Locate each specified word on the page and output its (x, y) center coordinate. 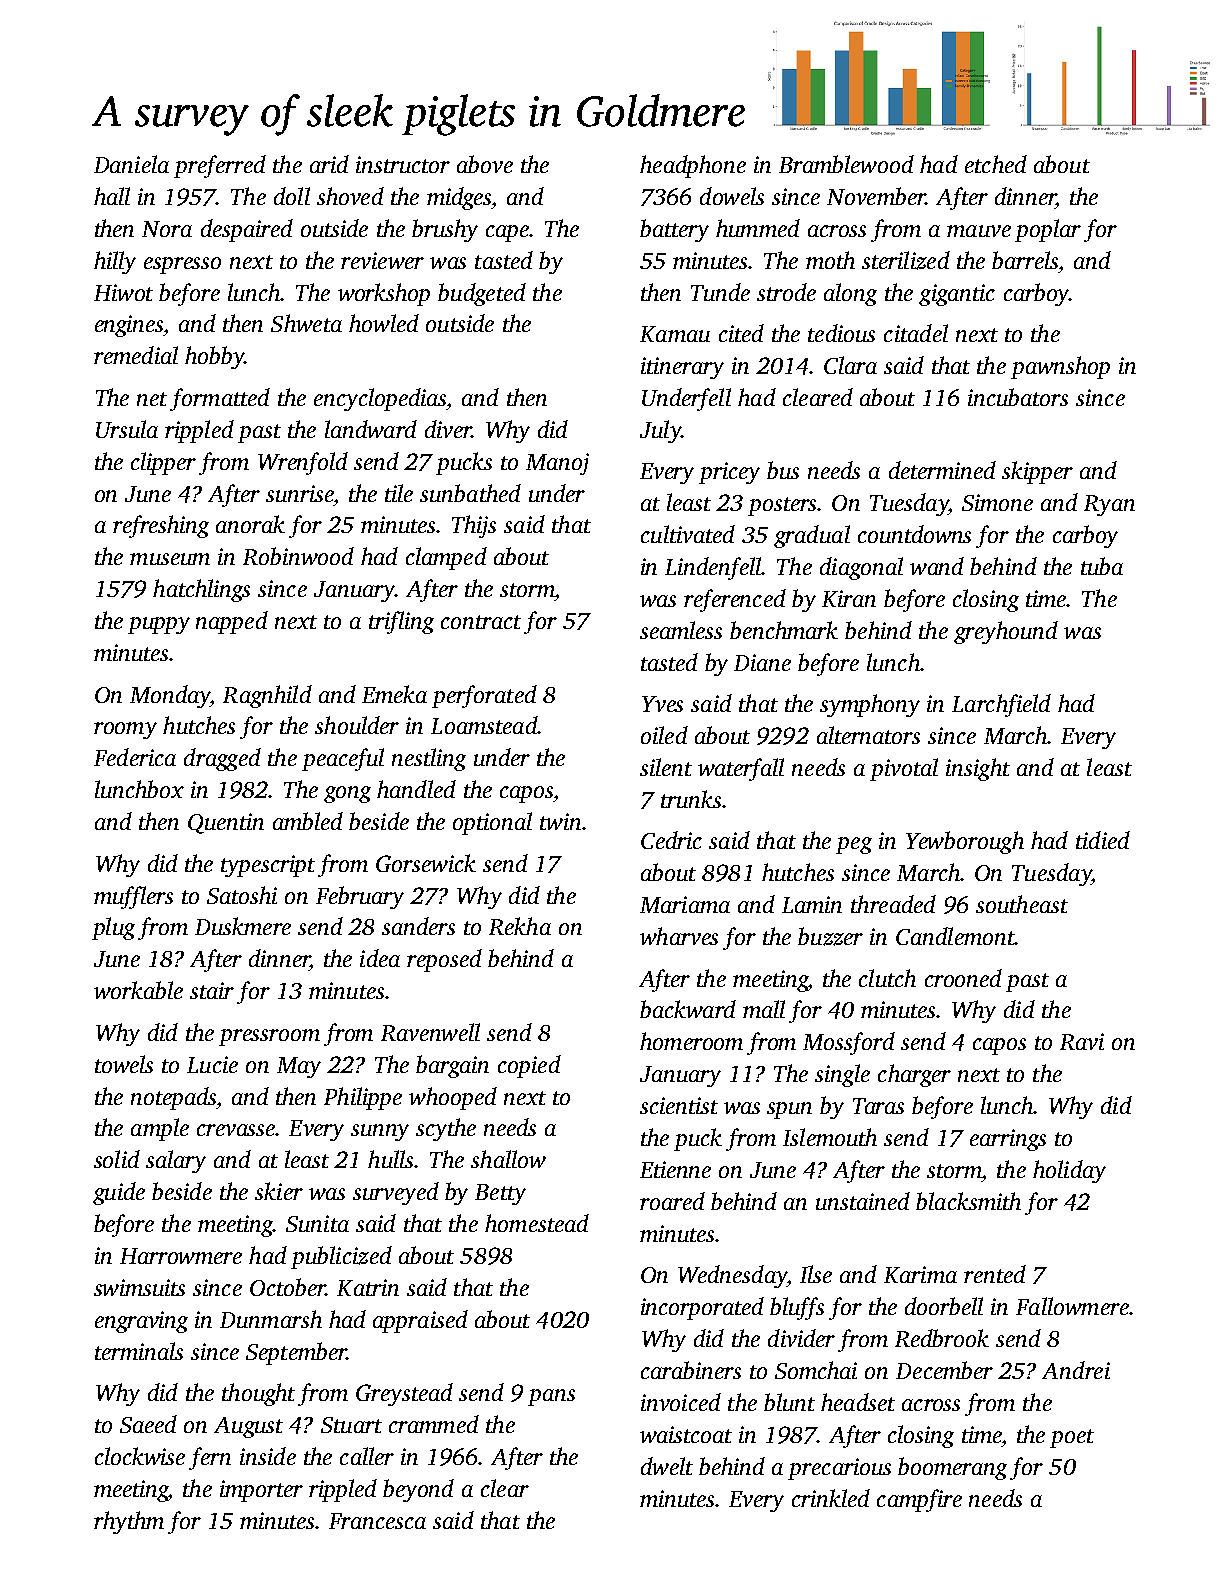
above (485, 164)
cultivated (688, 534)
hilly (115, 262)
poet (1072, 1438)
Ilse (816, 1274)
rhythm (129, 1522)
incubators (1018, 397)
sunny (380, 1132)
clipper (163, 463)
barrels (1025, 260)
